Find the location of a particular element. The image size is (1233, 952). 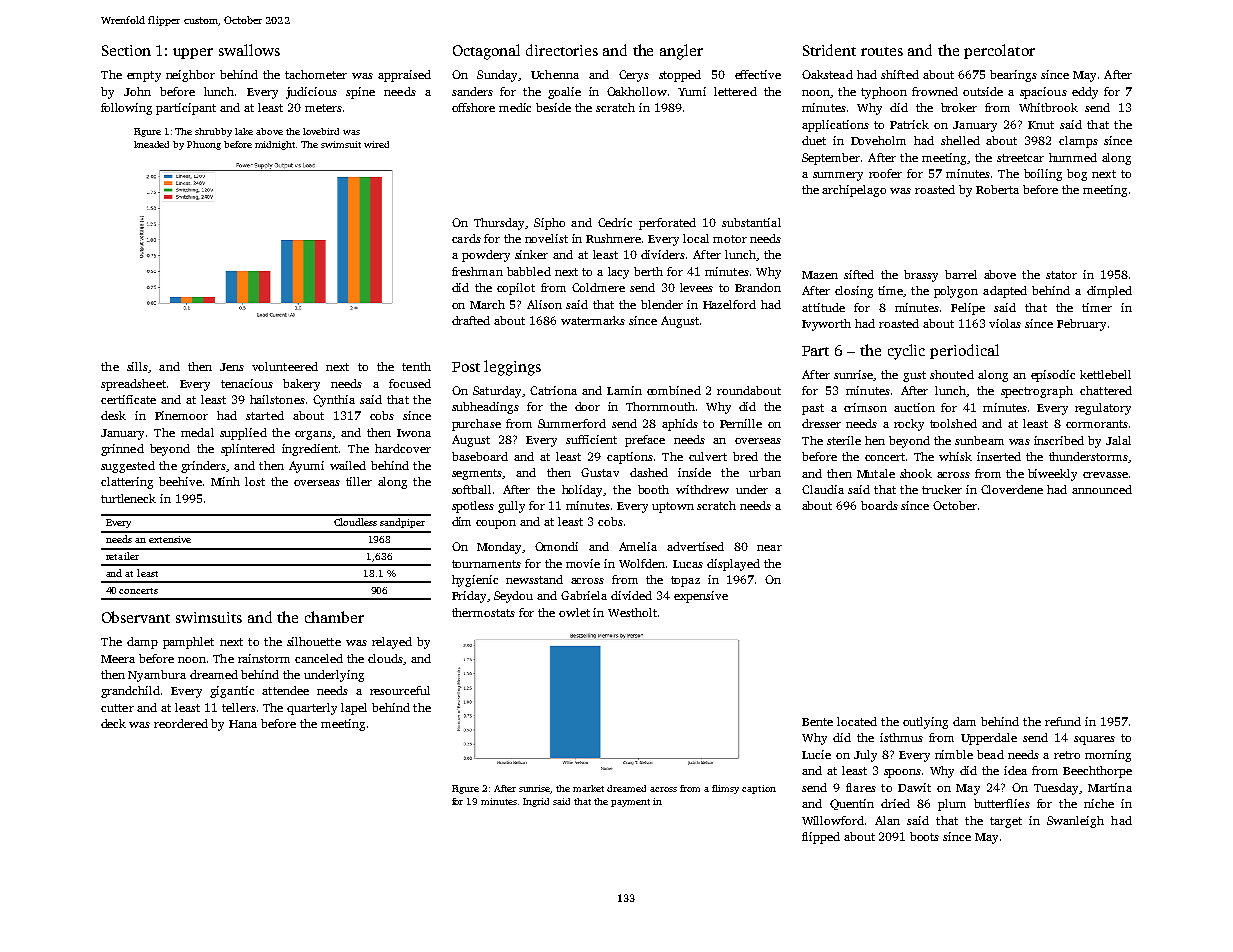

freshman is located at coordinates (477, 271).
